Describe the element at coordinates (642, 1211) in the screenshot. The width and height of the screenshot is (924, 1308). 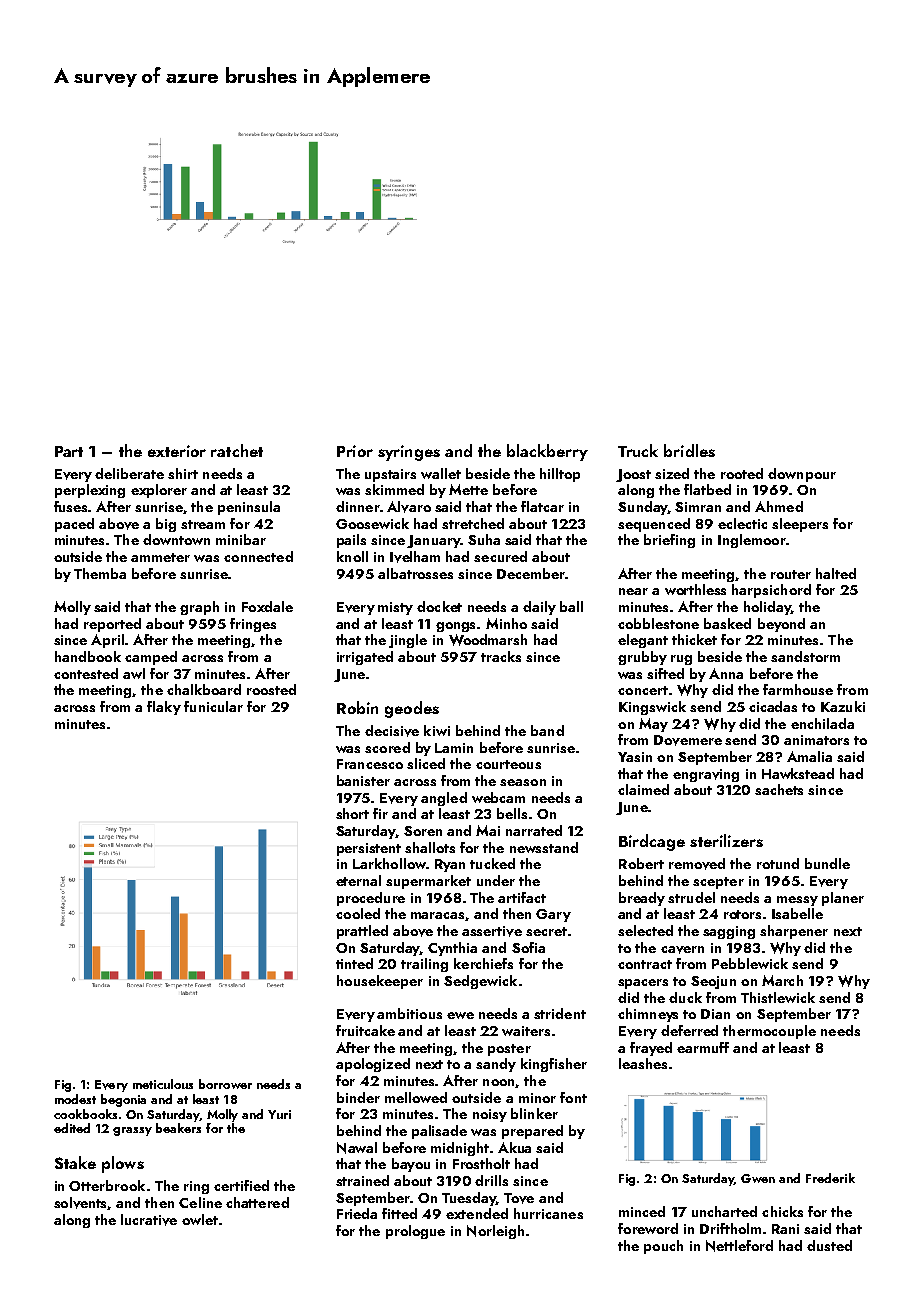
I see `minced` at that location.
